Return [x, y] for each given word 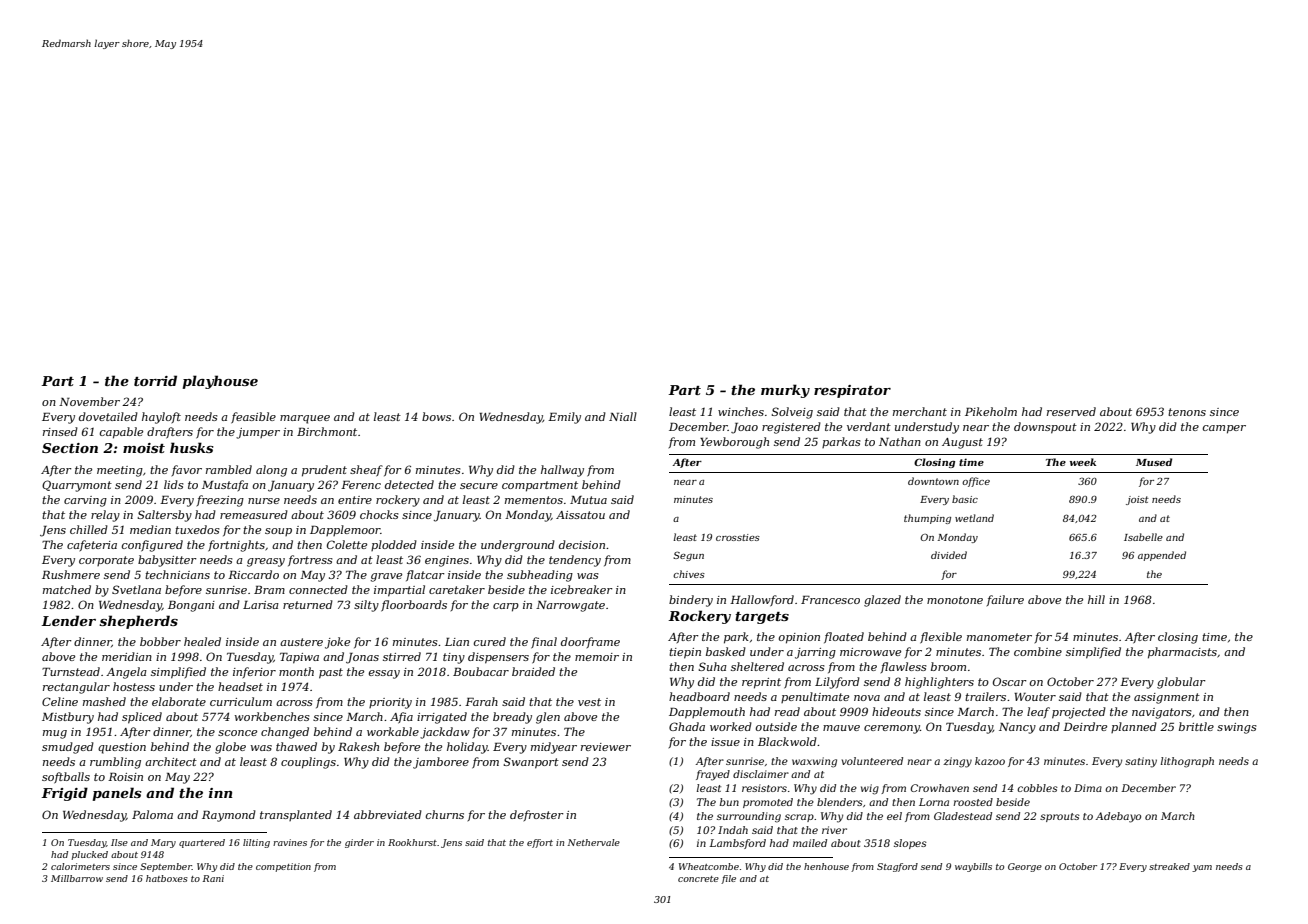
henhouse [826, 866]
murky [785, 391]
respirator [852, 391]
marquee [305, 419]
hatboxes [167, 878]
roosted [973, 802]
